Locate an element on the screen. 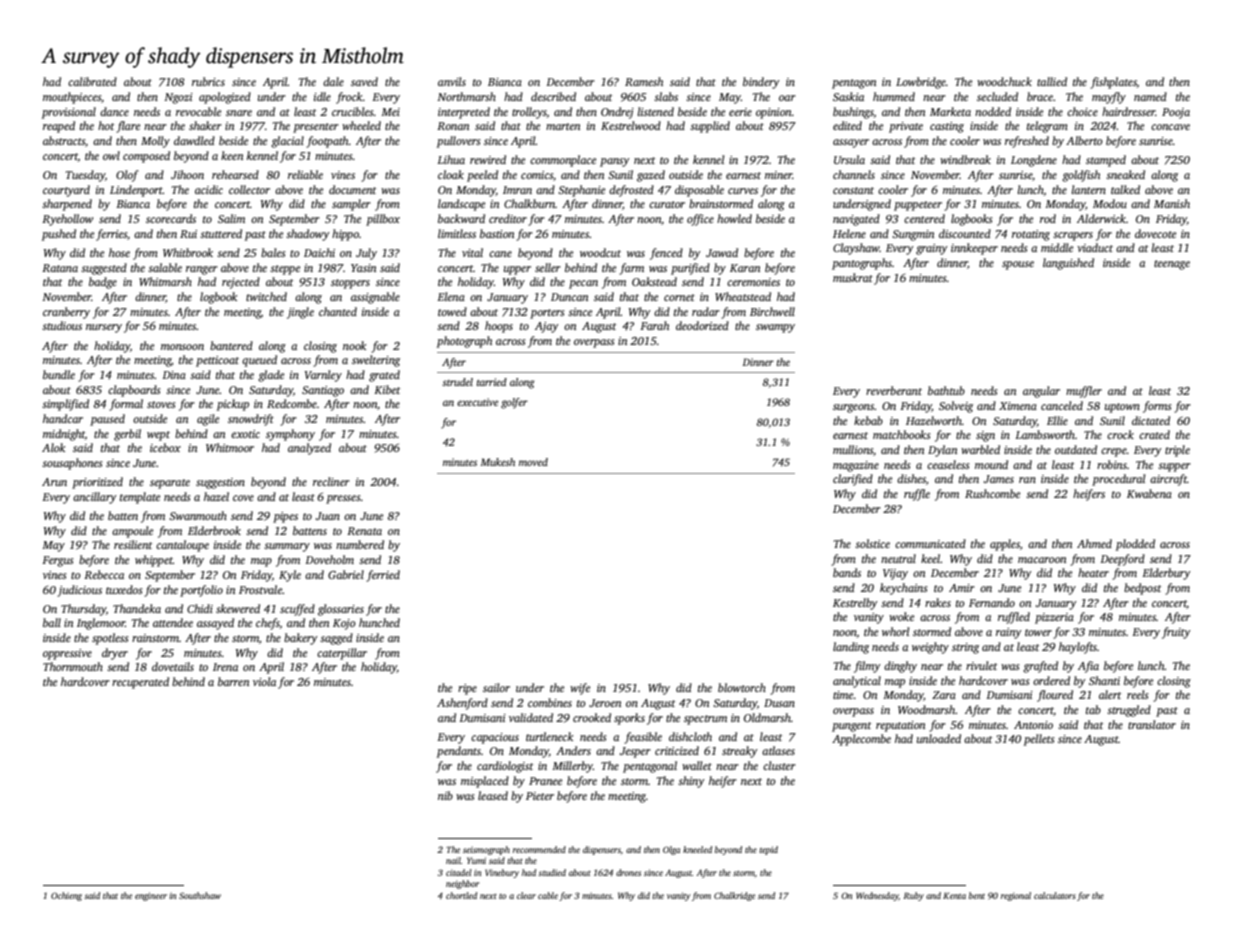 The height and width of the screenshot is (952, 1233). creditor is located at coordinates (508, 218).
